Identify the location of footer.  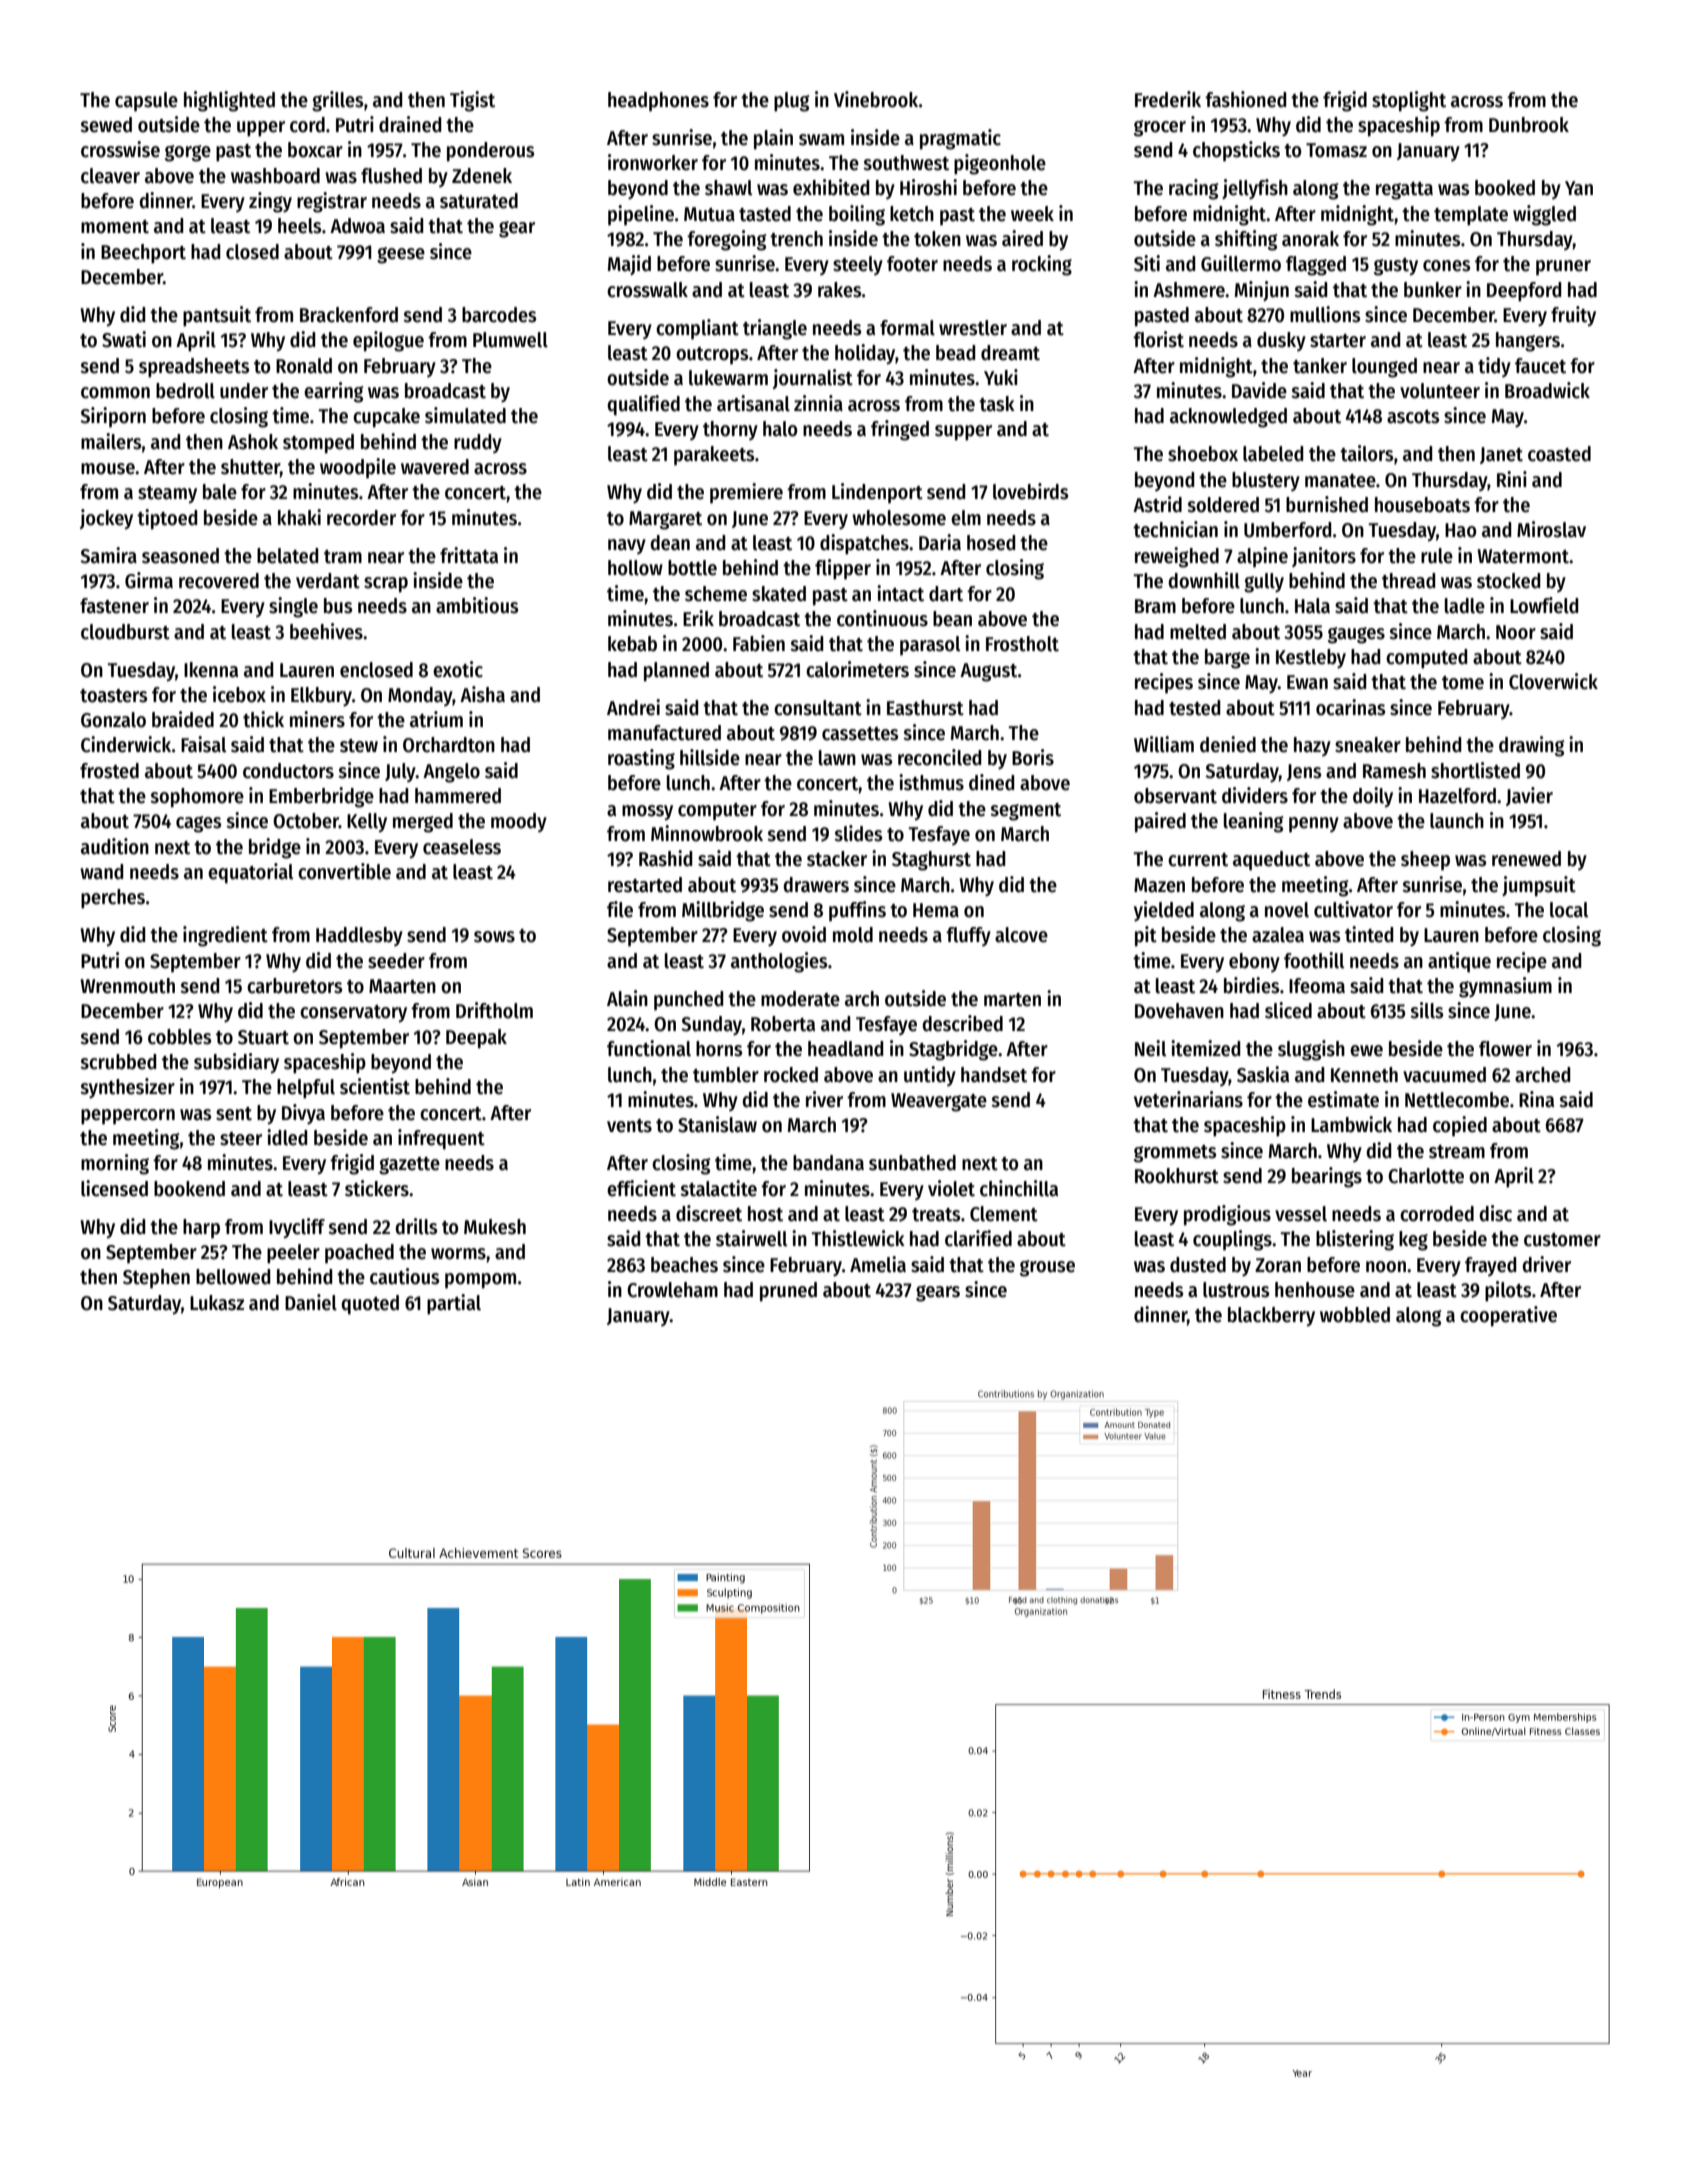
(912, 264).
